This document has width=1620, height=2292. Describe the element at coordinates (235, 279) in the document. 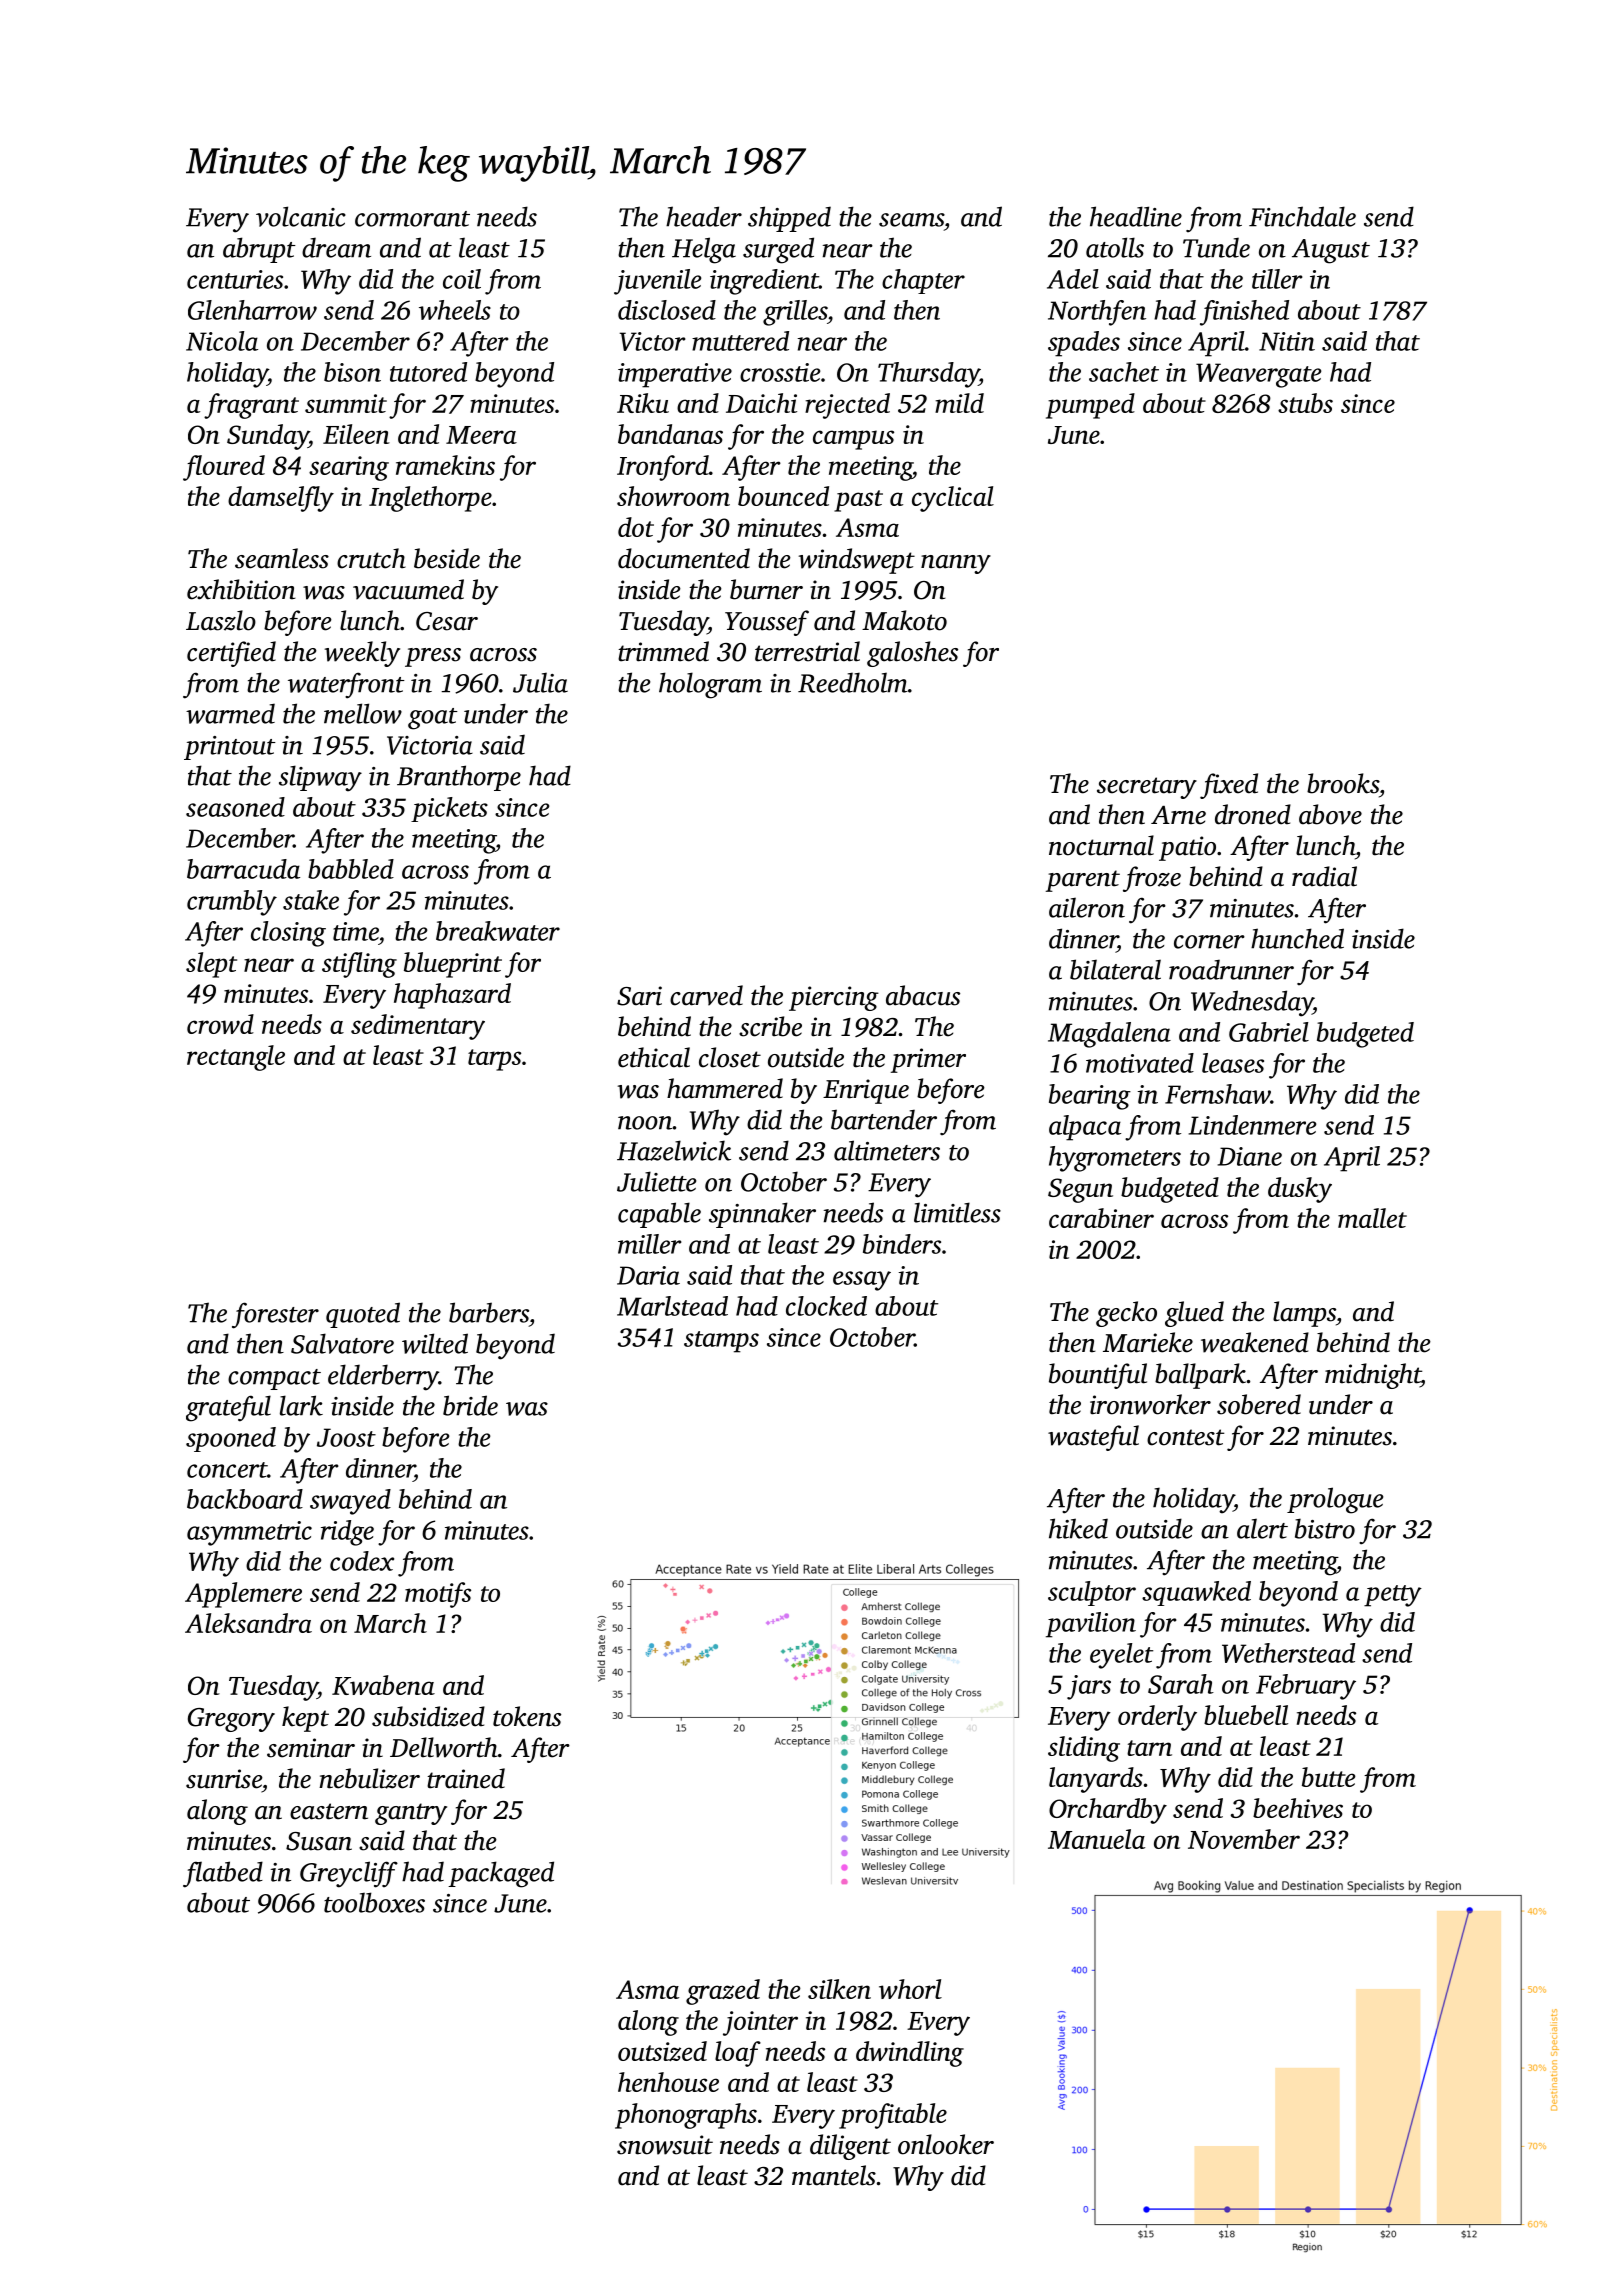

I see `centuries` at that location.
